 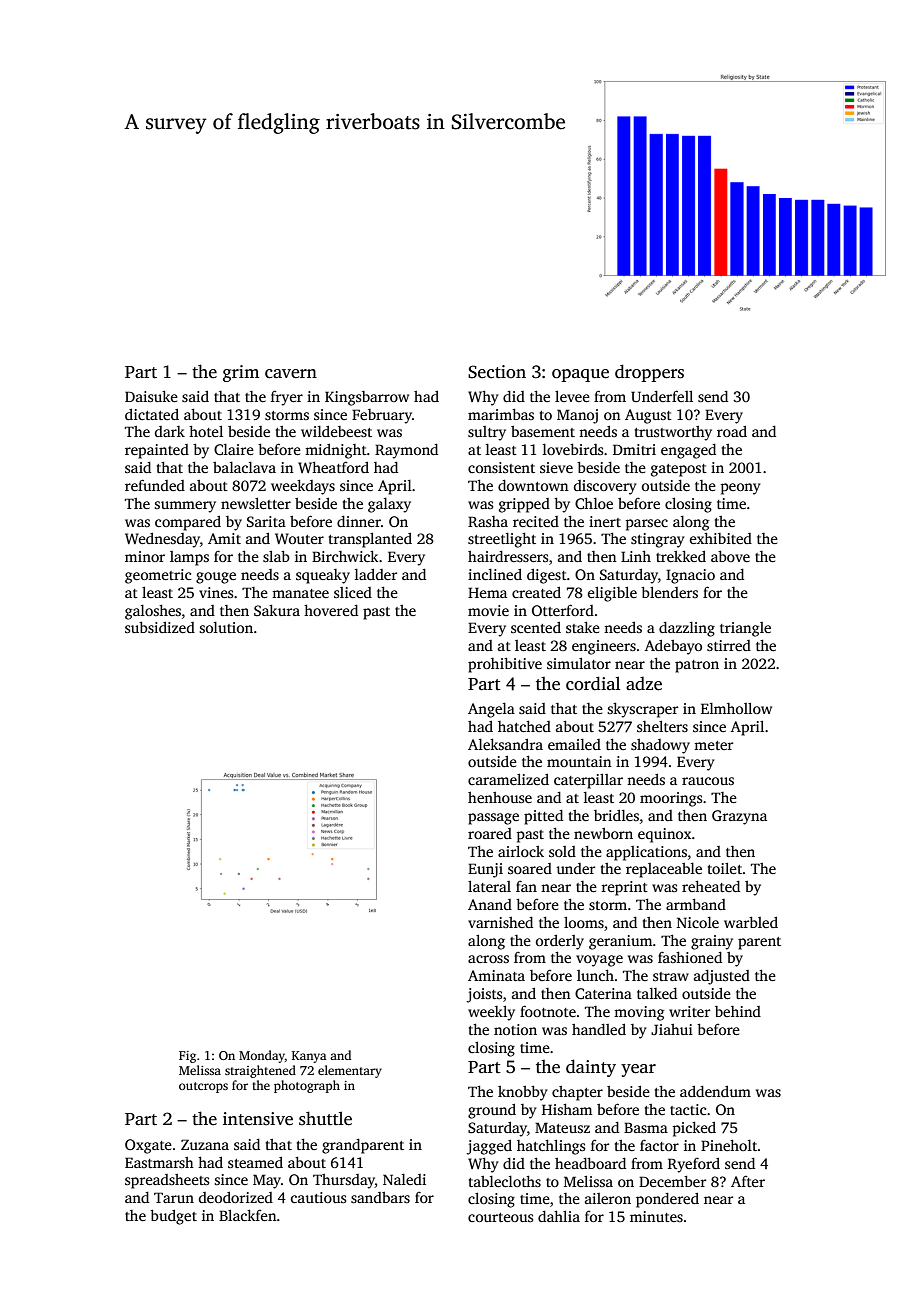 What do you see at coordinates (500, 1217) in the image?
I see `courteous` at bounding box center [500, 1217].
